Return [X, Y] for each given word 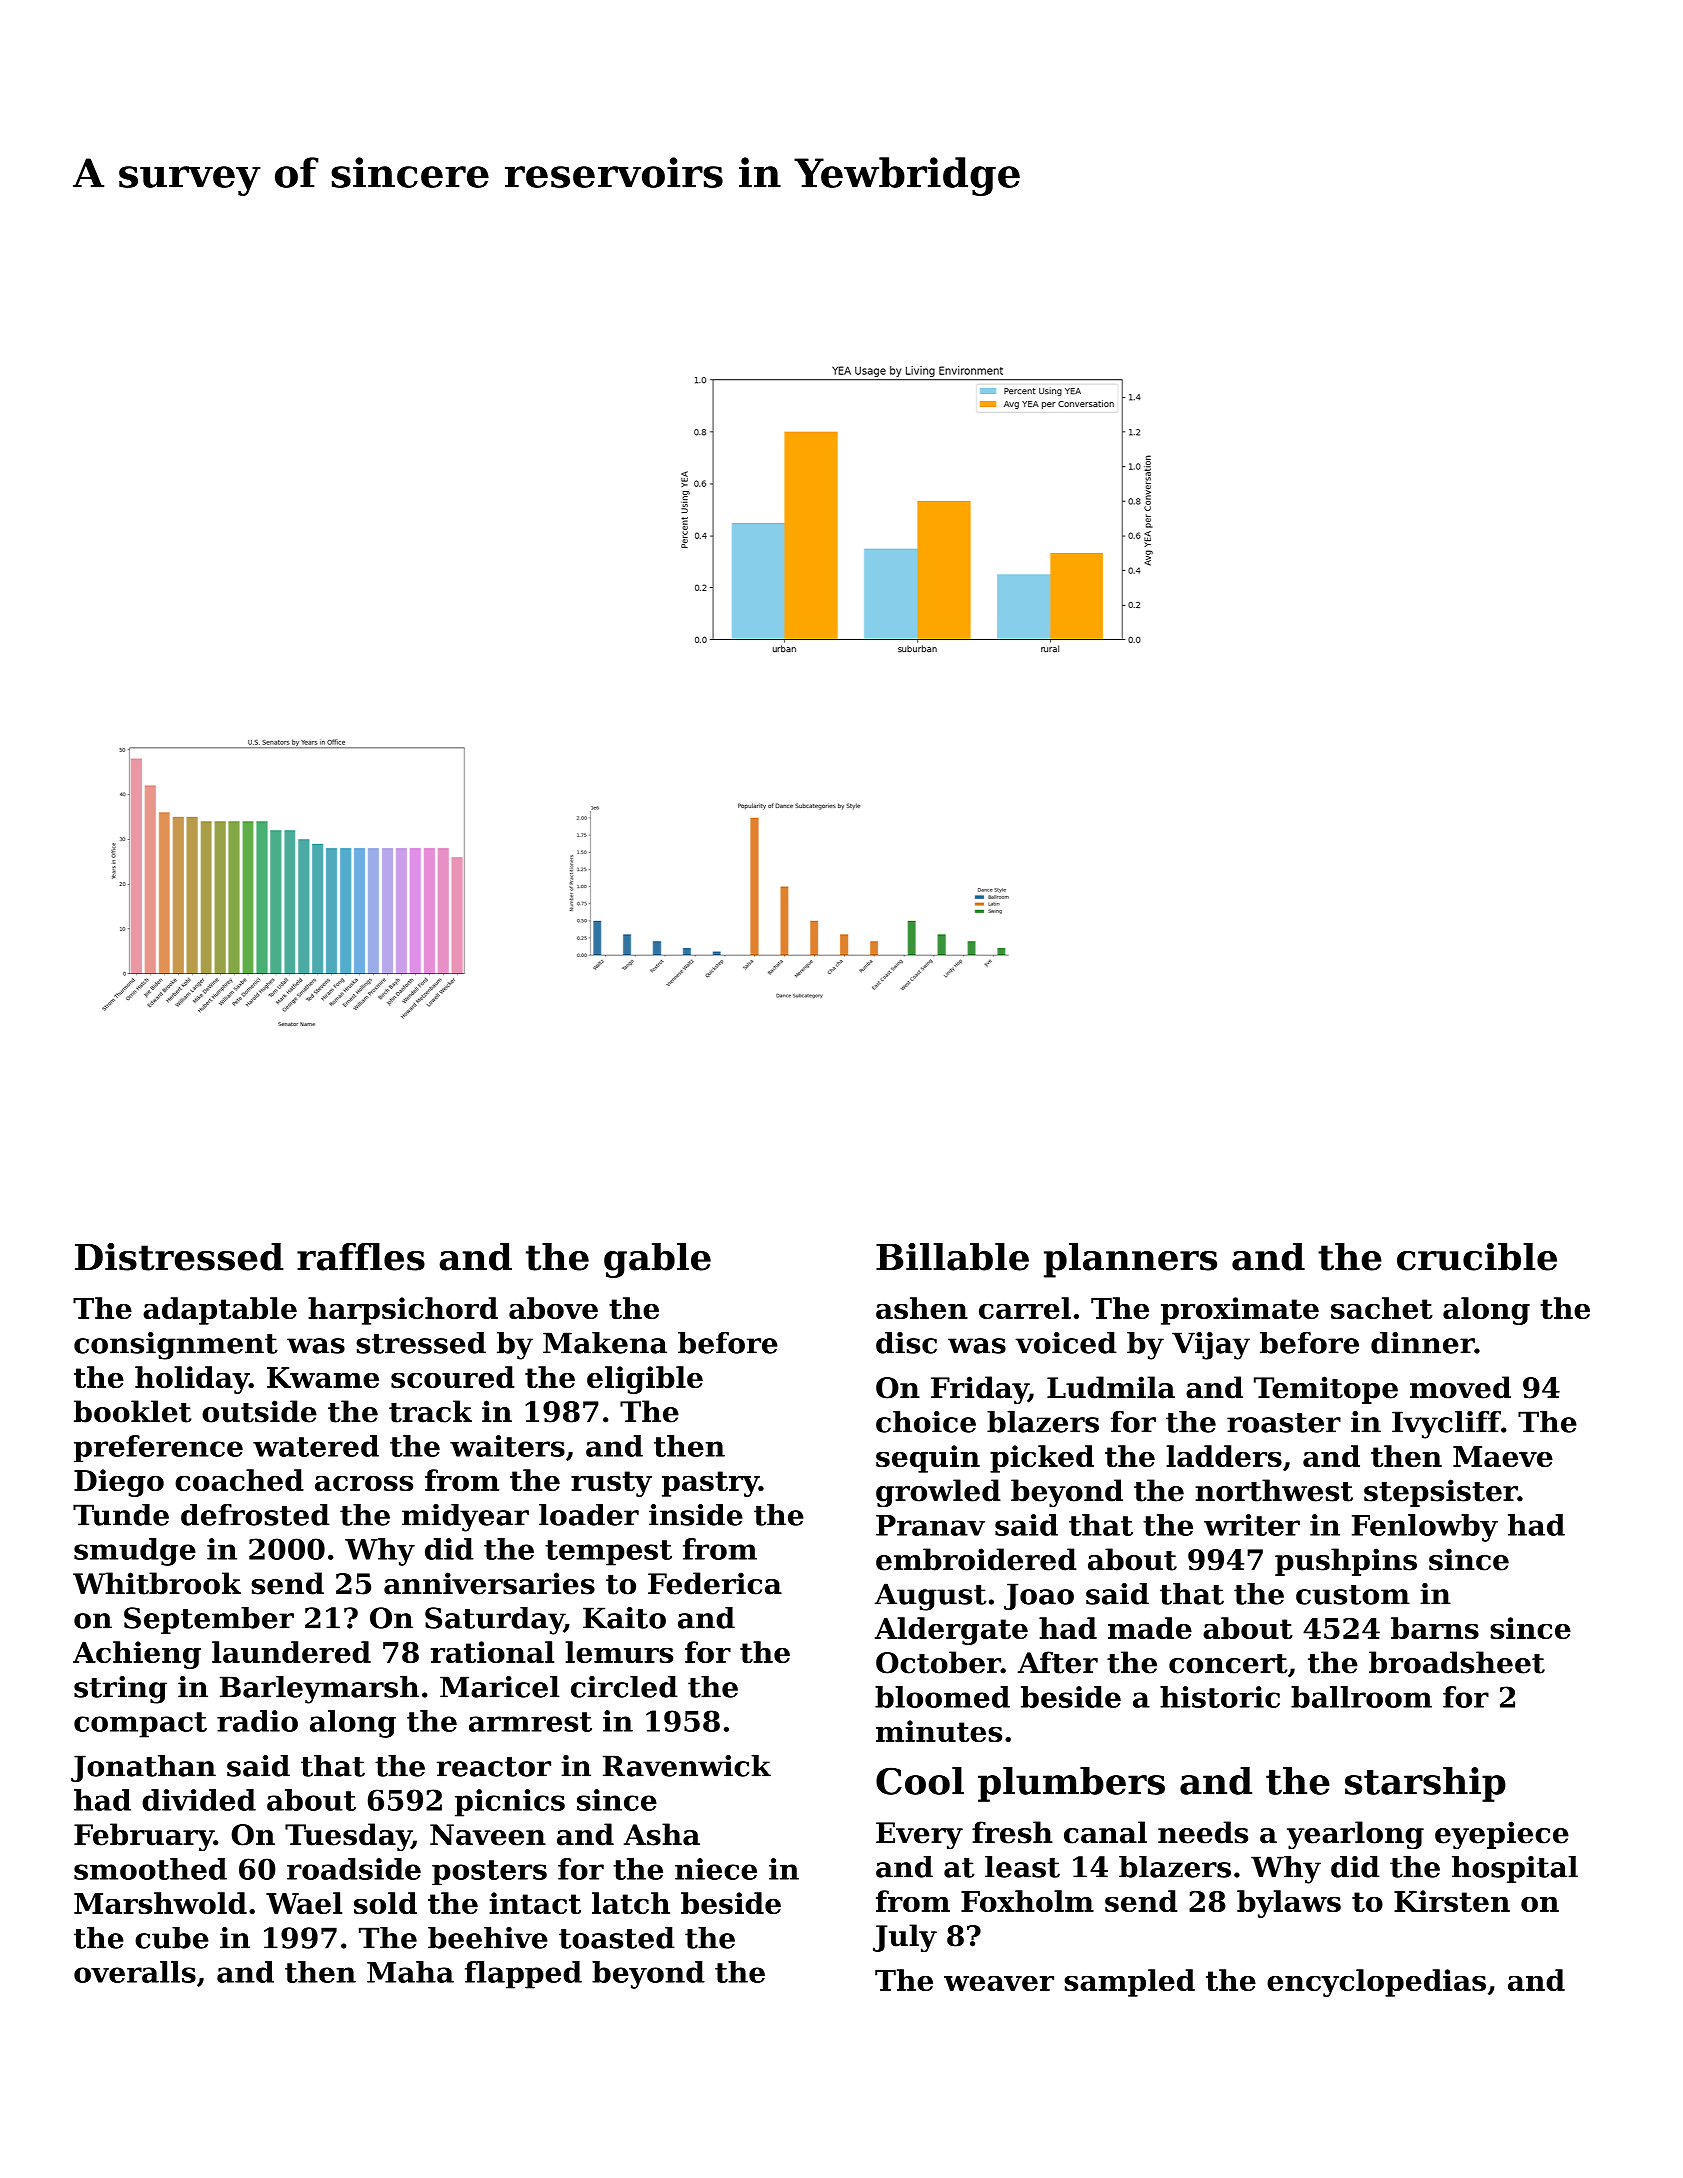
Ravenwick [687, 1766]
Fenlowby [1425, 1528]
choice [926, 1422]
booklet [132, 1411]
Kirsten [1452, 1901]
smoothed [150, 1869]
